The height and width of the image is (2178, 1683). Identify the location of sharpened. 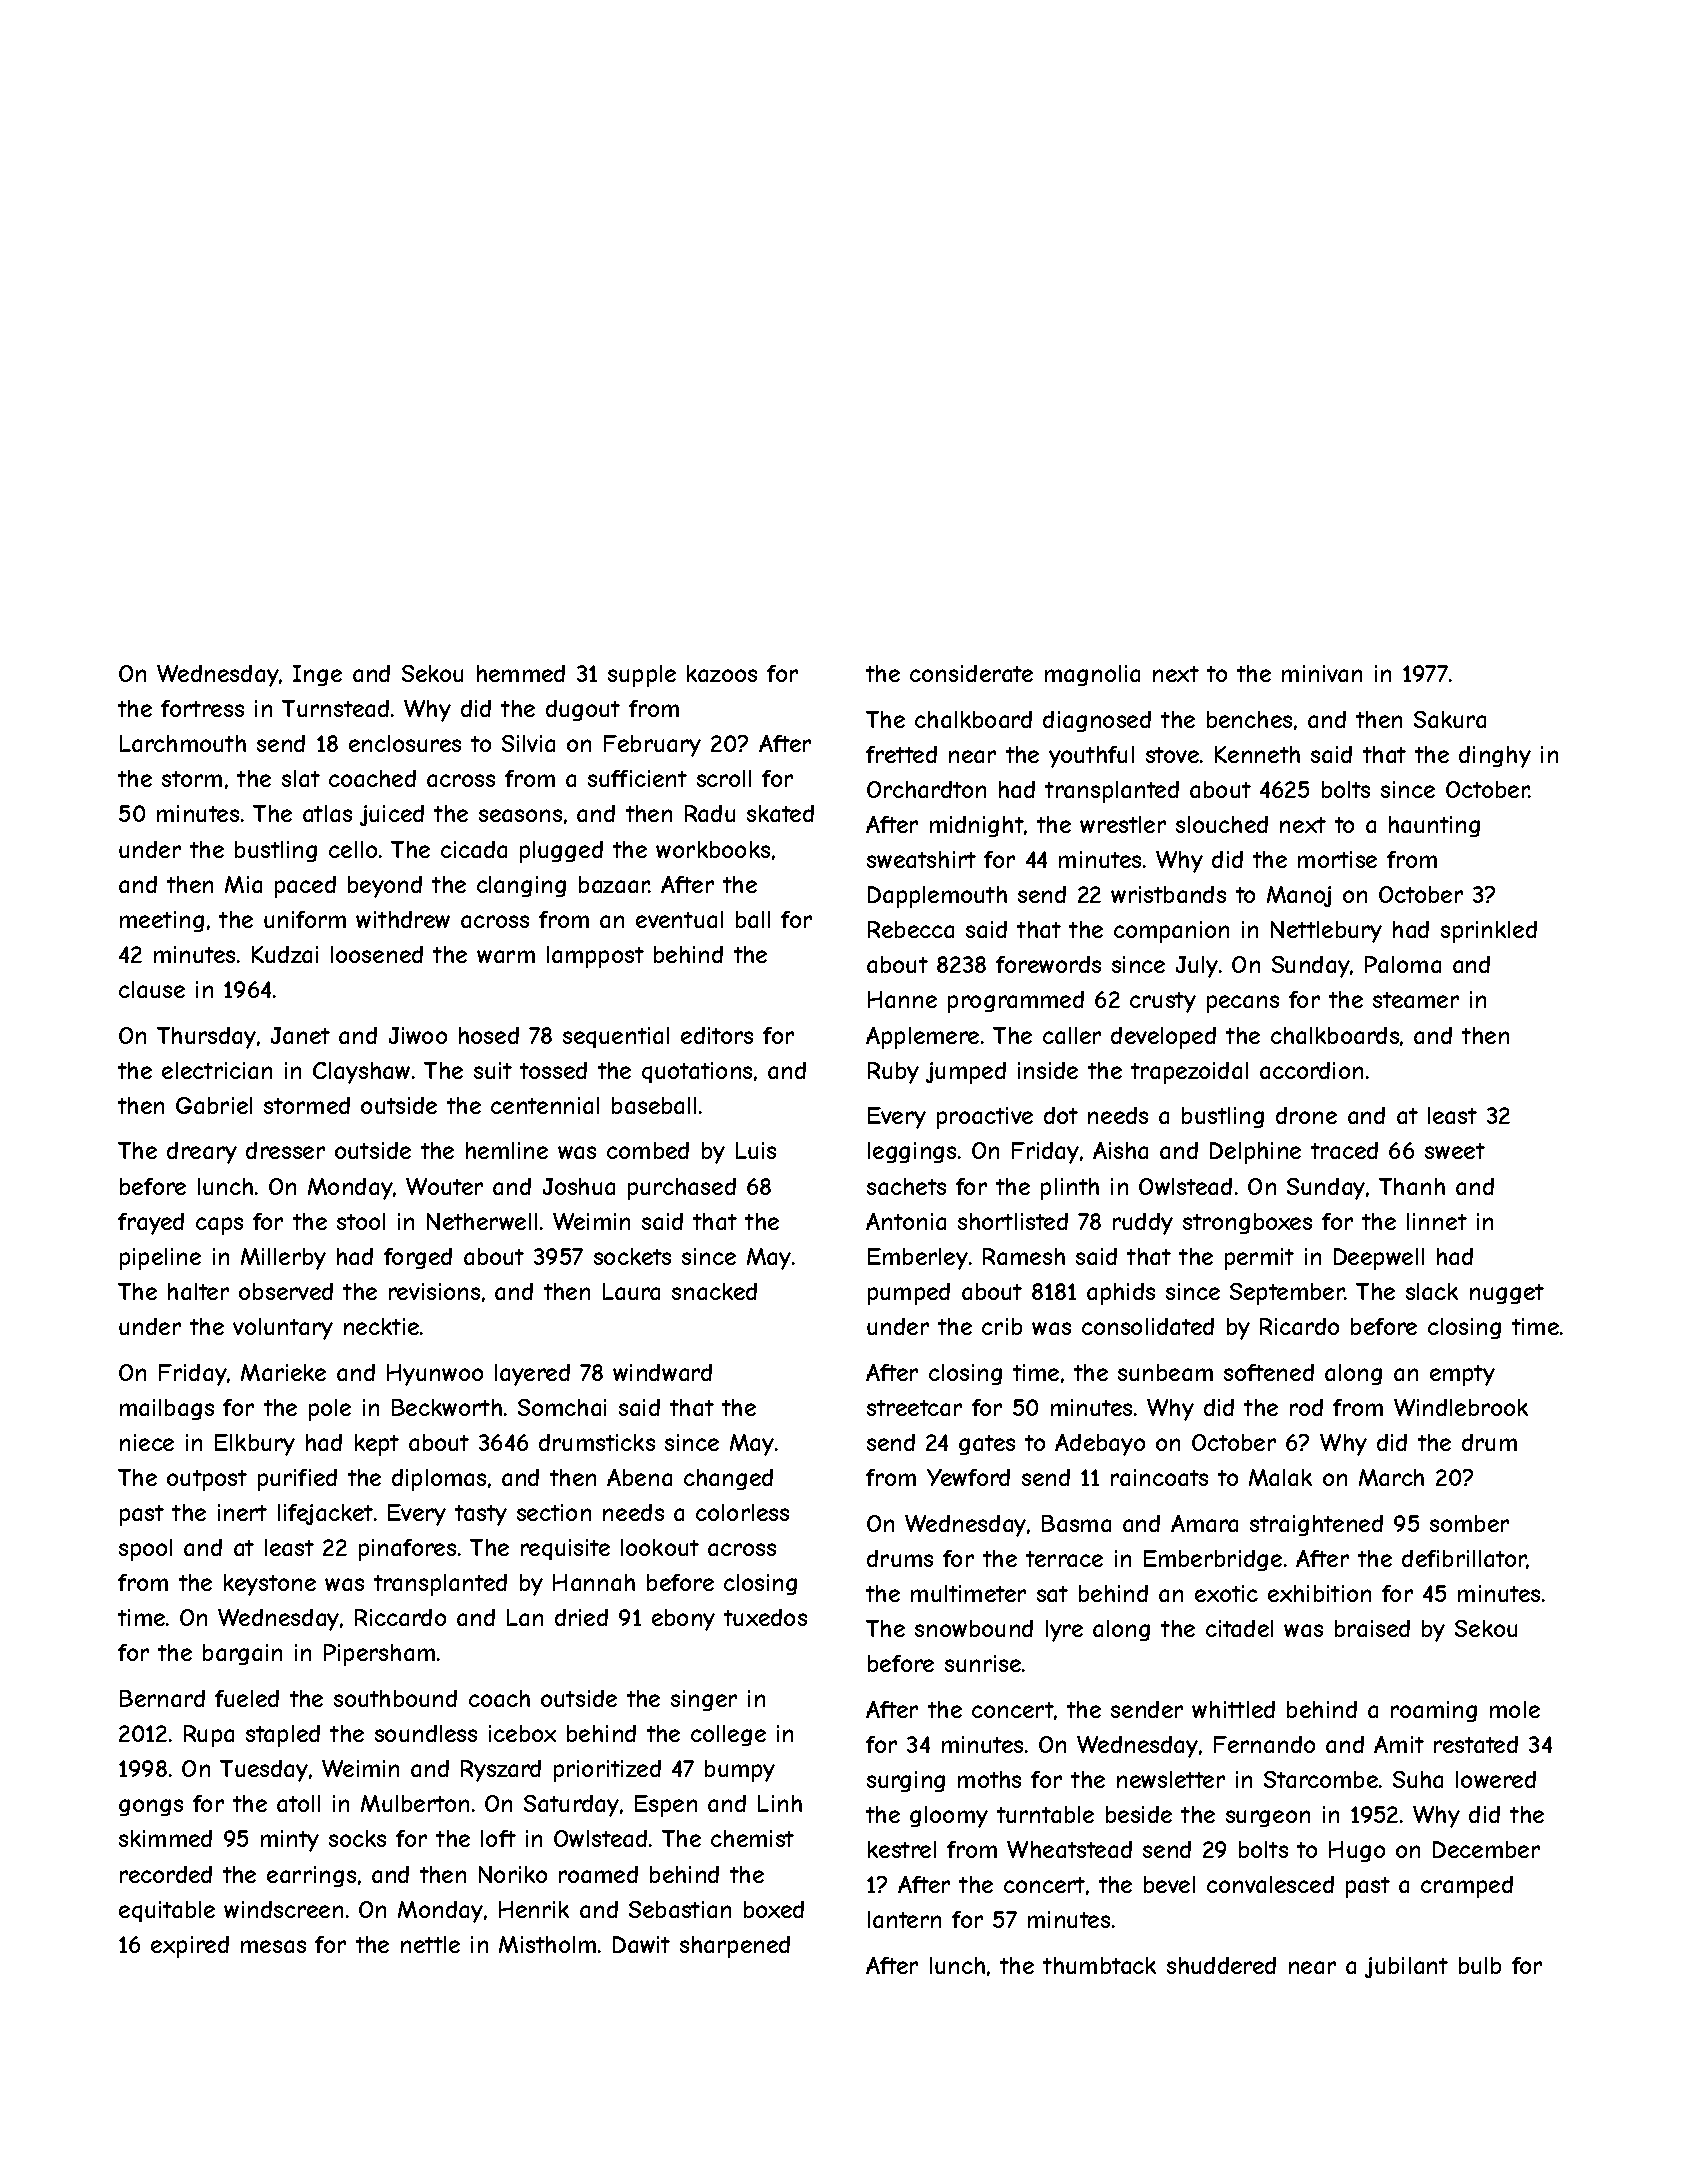
(735, 1947).
